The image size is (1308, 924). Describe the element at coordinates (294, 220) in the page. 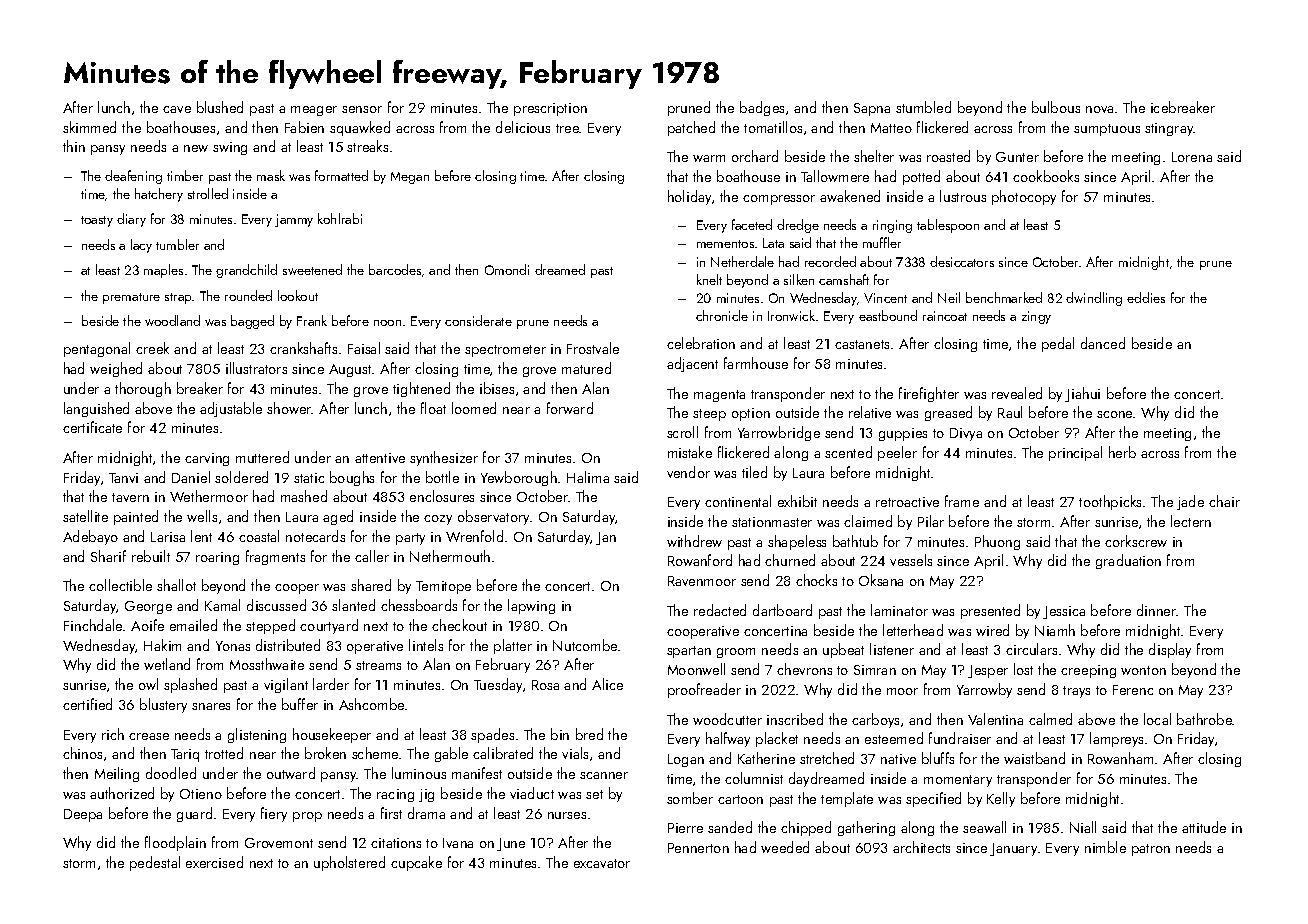

I see `jammy` at that location.
